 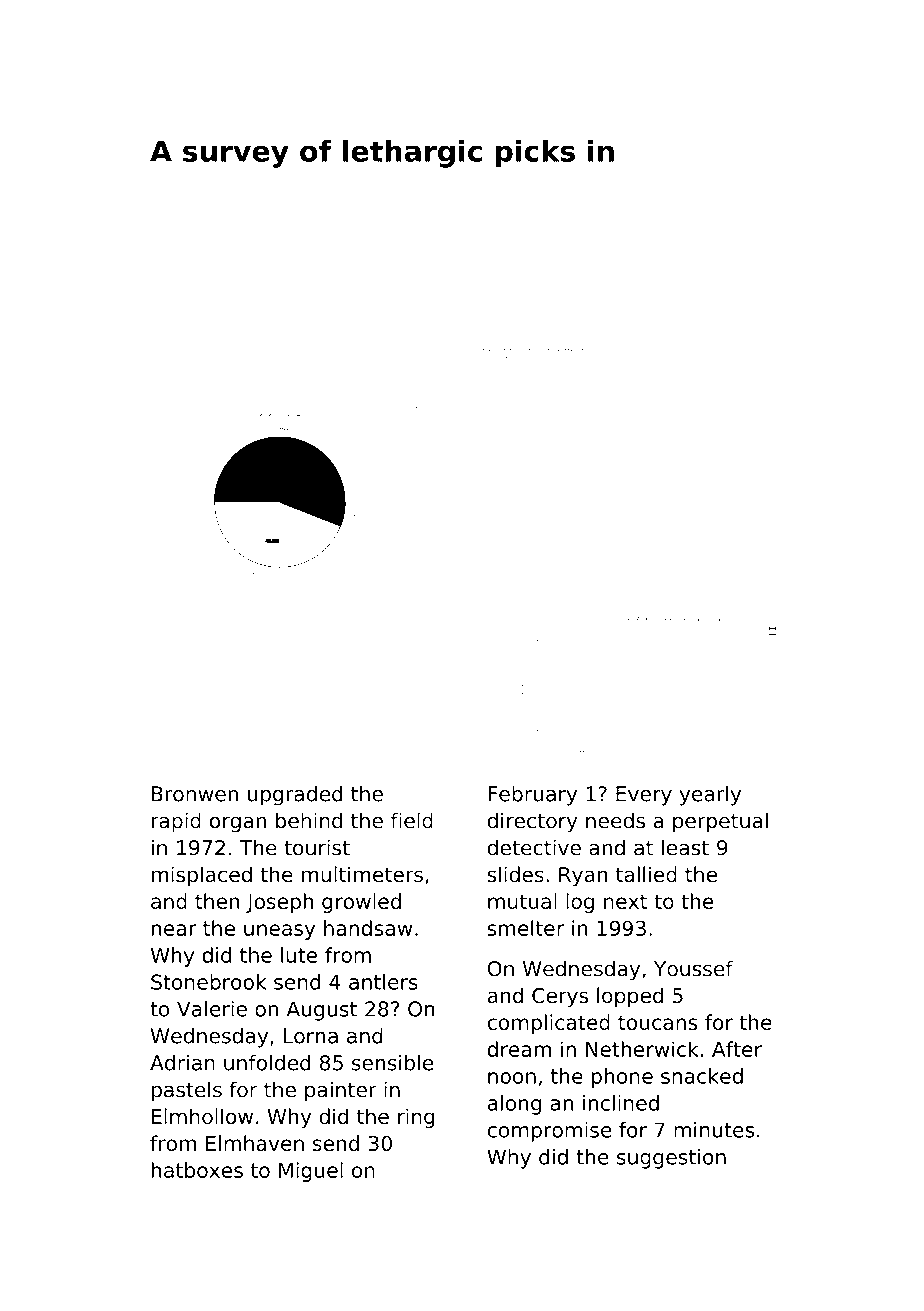 I want to click on perpetual, so click(x=720, y=822).
